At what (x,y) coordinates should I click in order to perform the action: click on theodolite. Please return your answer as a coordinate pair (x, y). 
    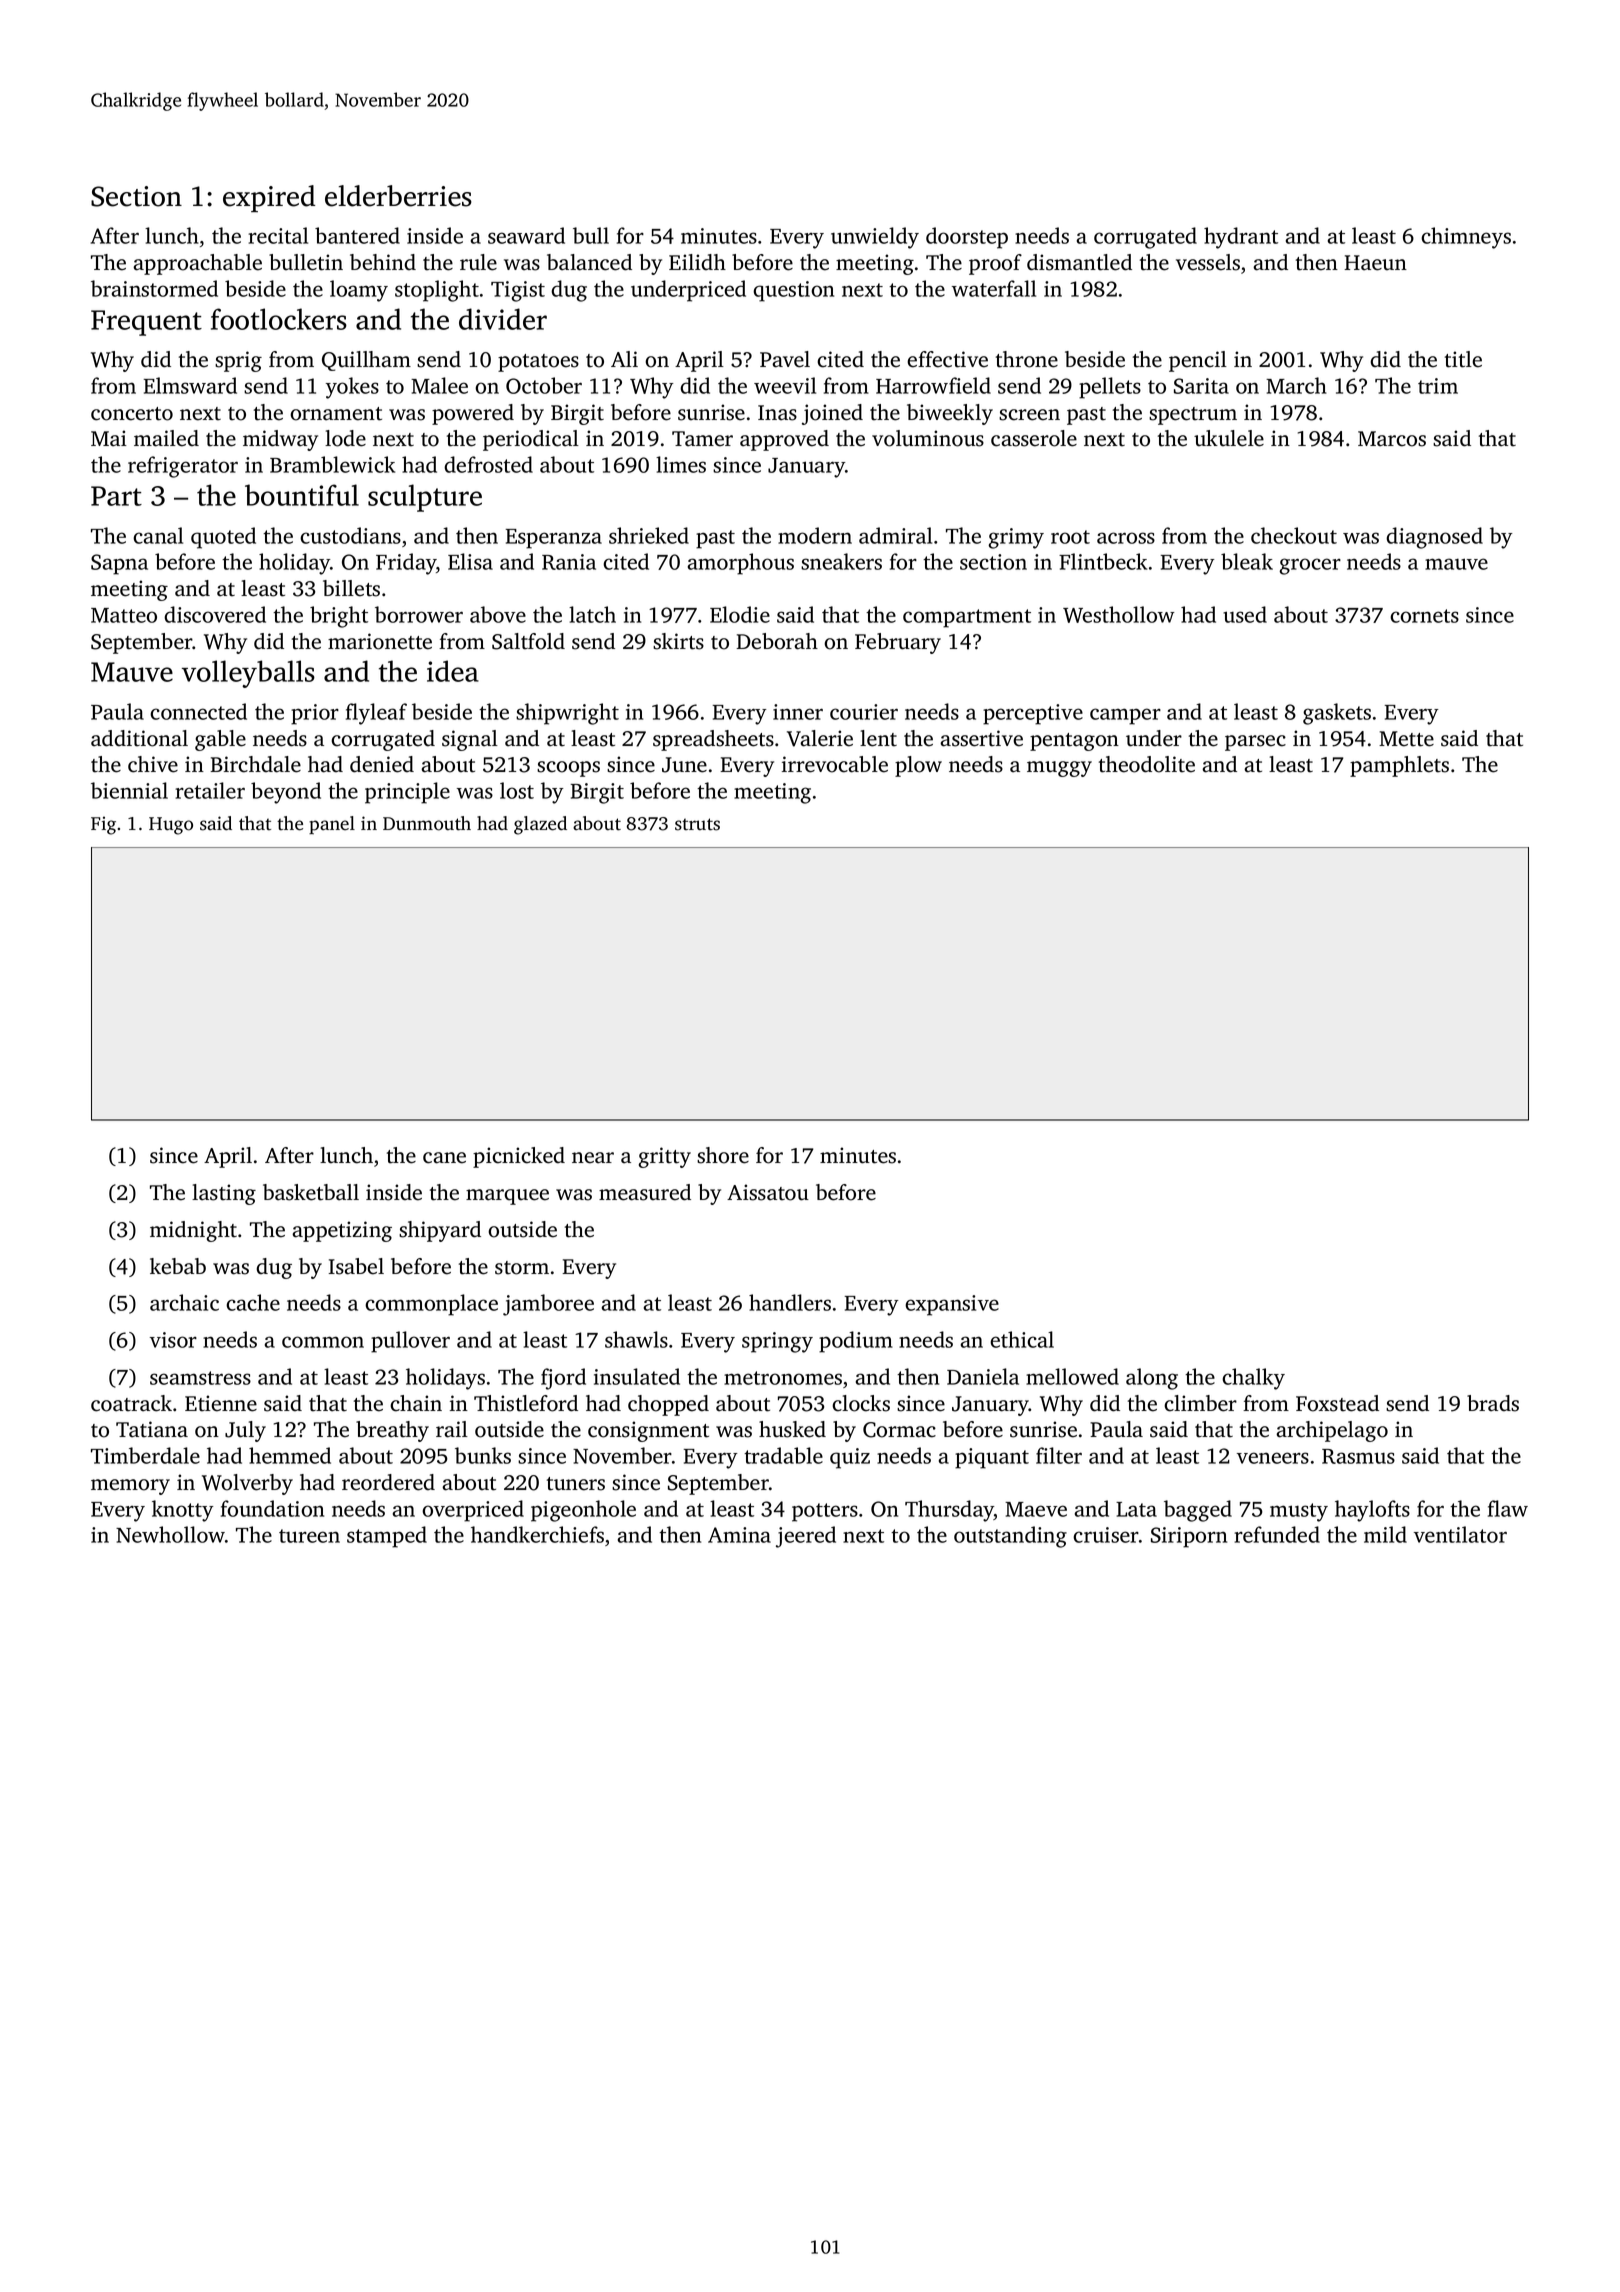
    Looking at the image, I should click on (1147, 764).
